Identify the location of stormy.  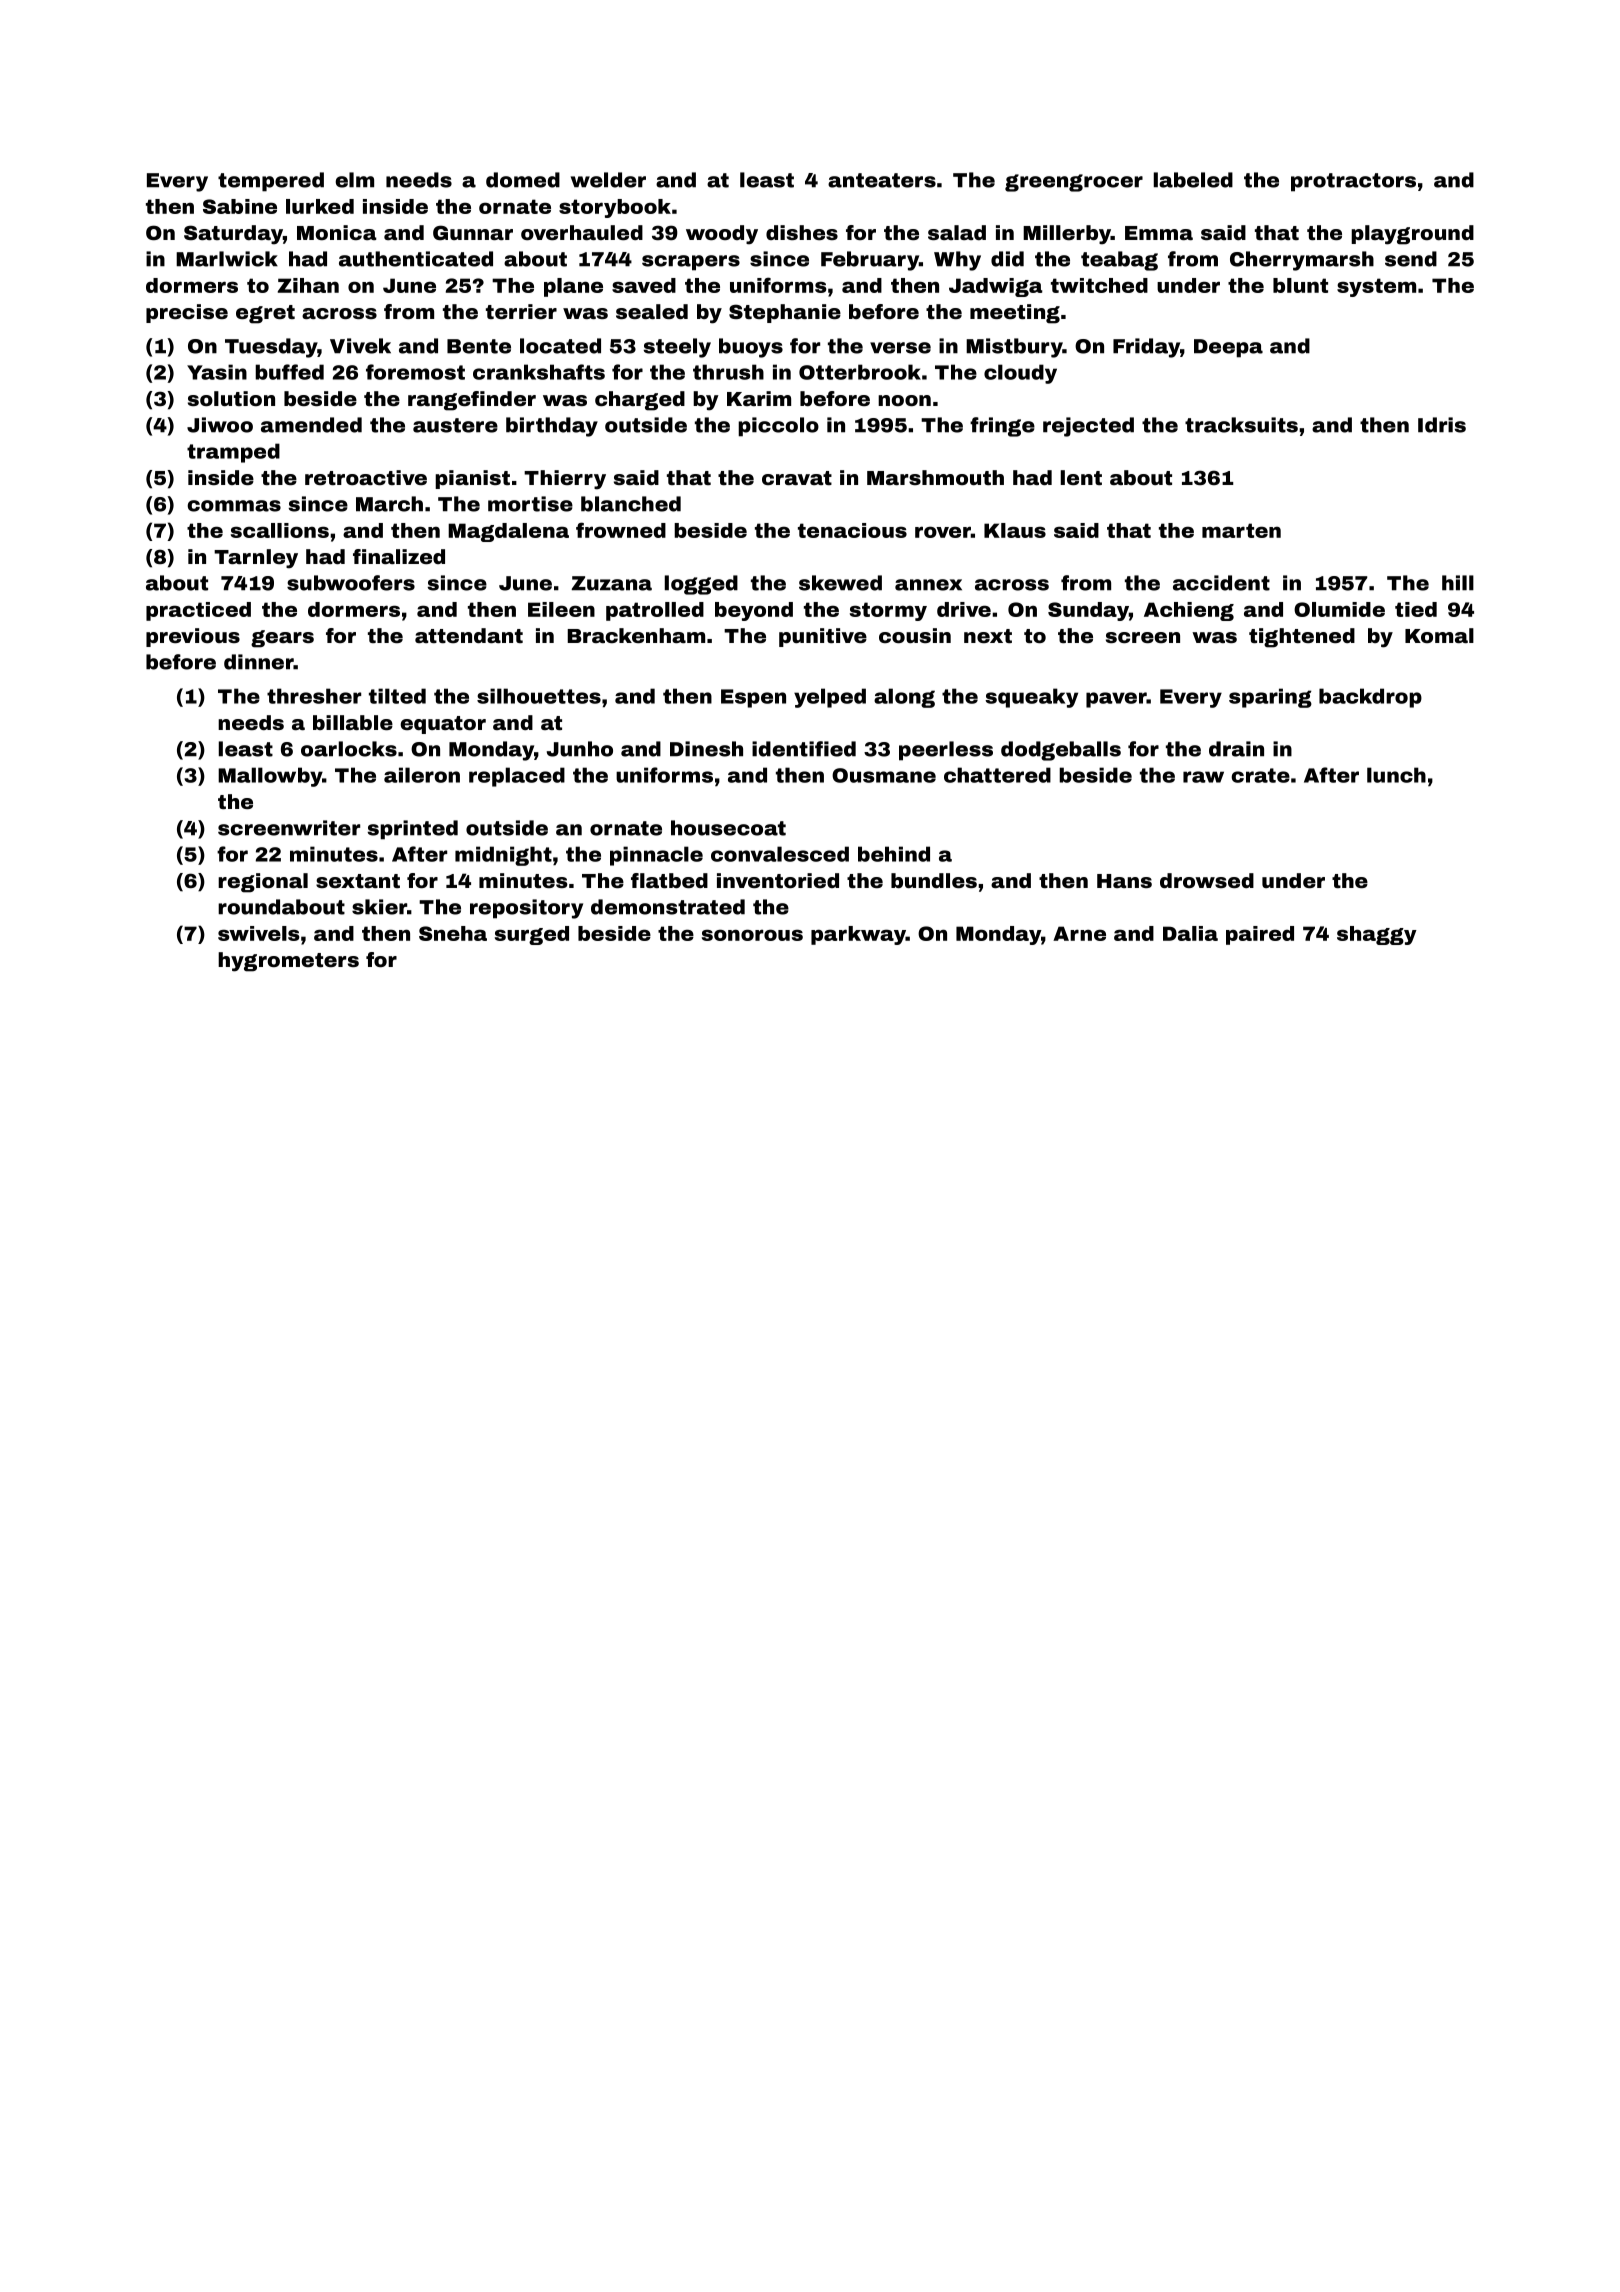
(888, 611).
